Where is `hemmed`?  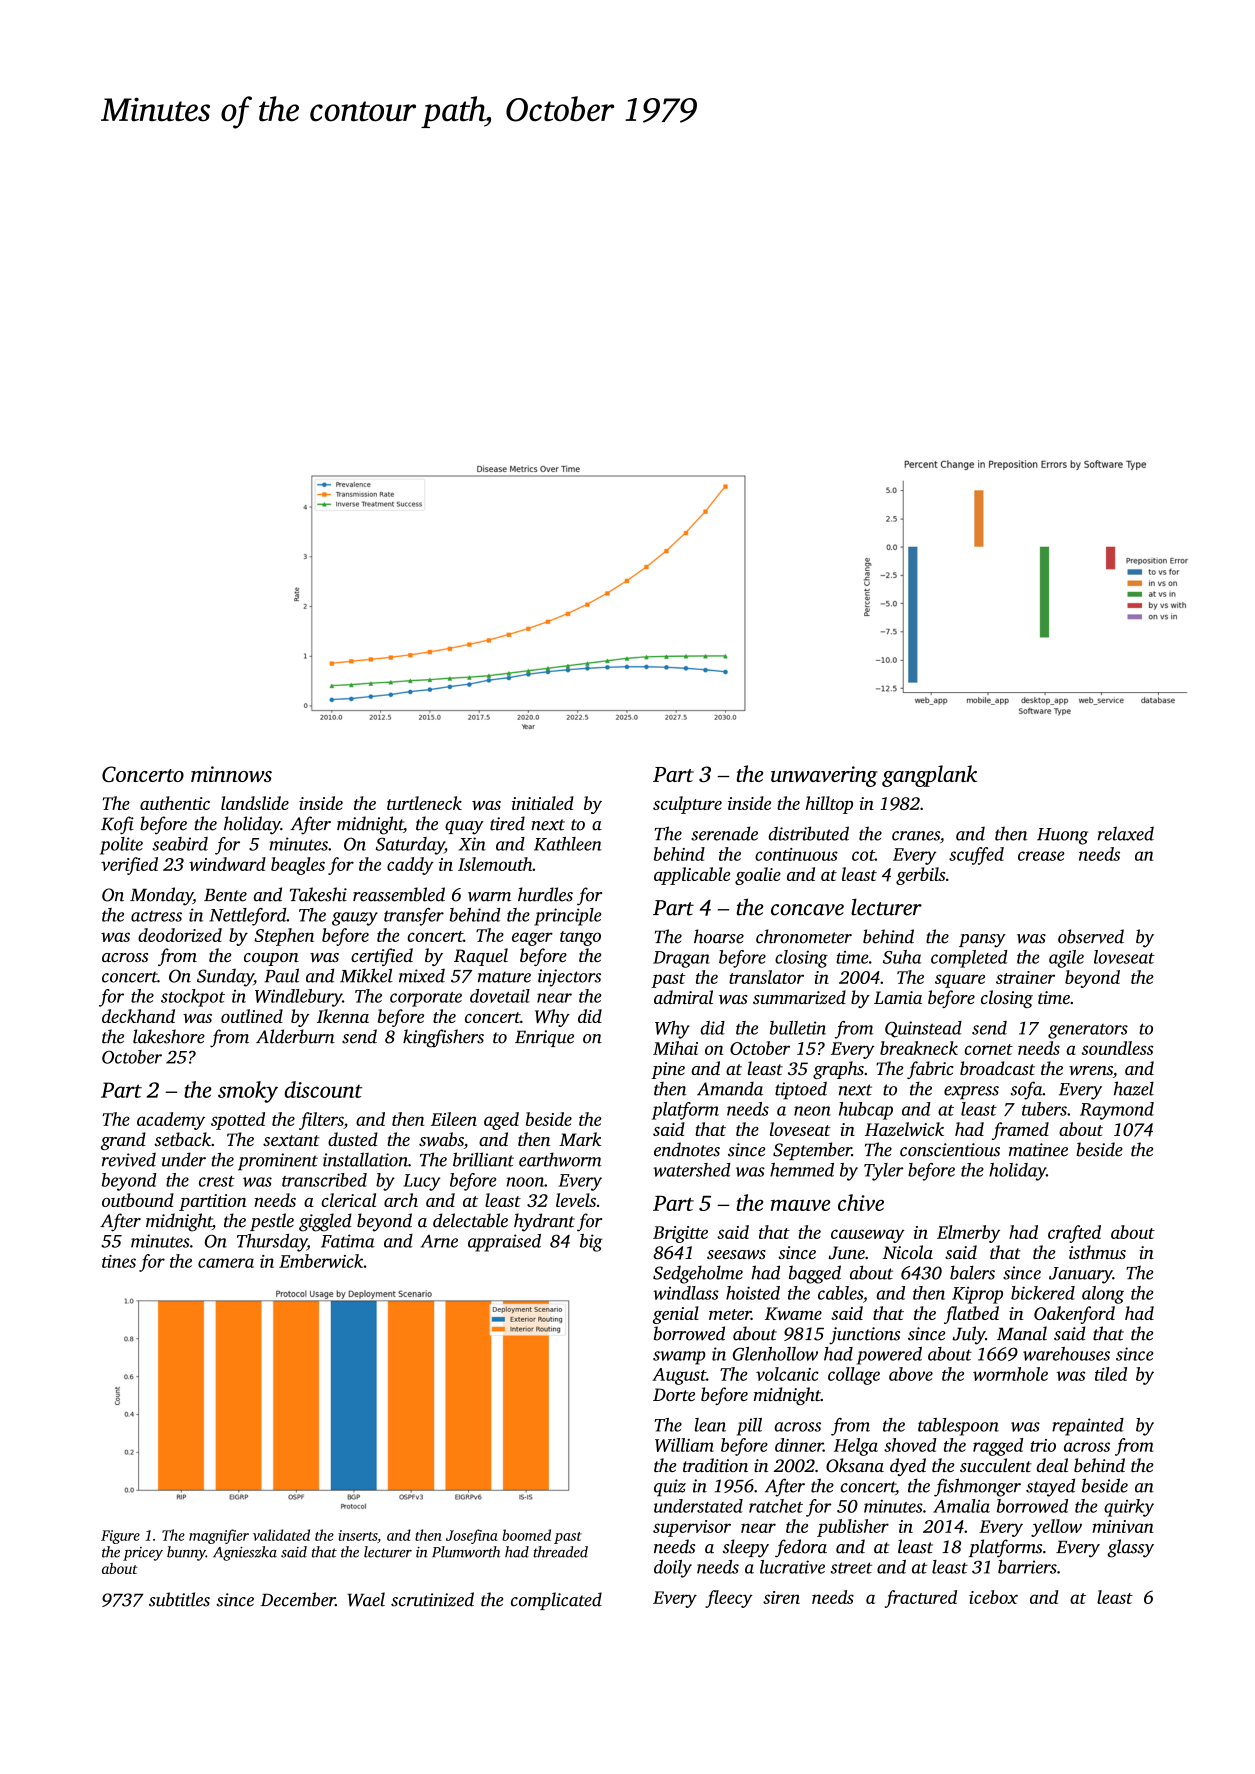 hemmed is located at coordinates (802, 1170).
